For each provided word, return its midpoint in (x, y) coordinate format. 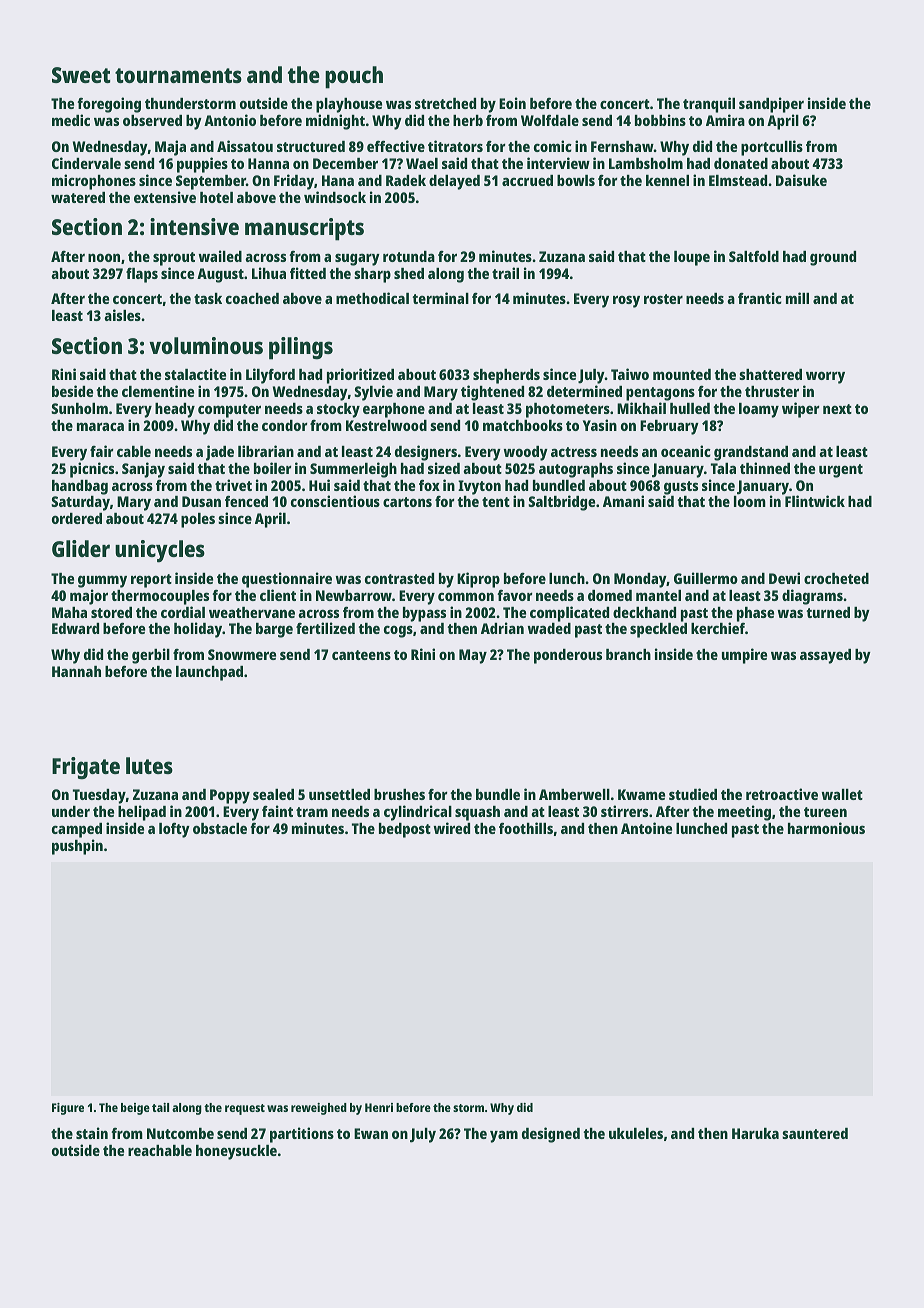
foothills (526, 828)
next (837, 409)
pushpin (77, 847)
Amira (725, 120)
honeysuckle (236, 1152)
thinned (765, 468)
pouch (354, 77)
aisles (122, 315)
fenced (246, 501)
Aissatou (245, 146)
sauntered (815, 1133)
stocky (338, 410)
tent (496, 502)
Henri (379, 1107)
